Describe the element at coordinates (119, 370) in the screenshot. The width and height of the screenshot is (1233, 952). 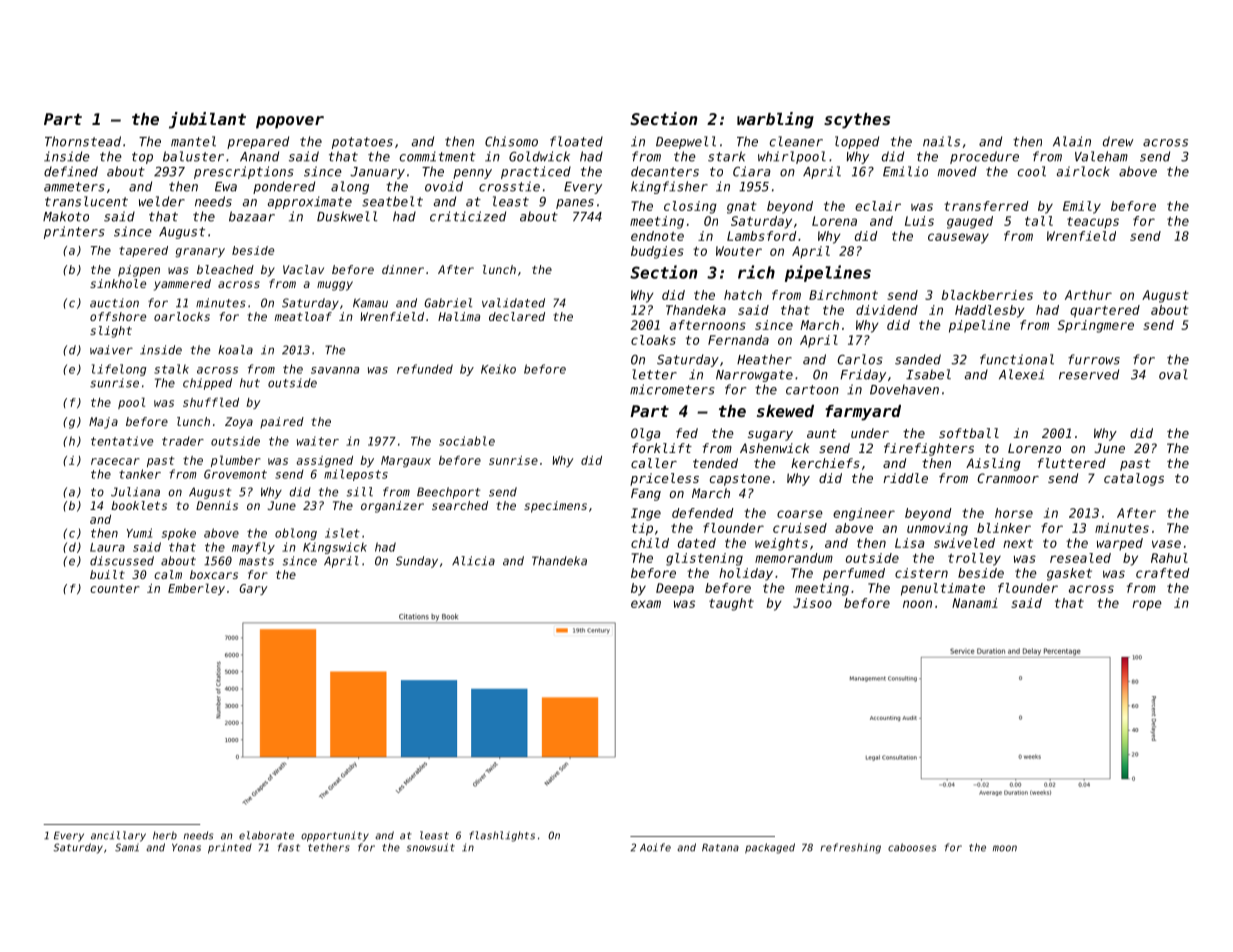
I see `lifelong` at that location.
